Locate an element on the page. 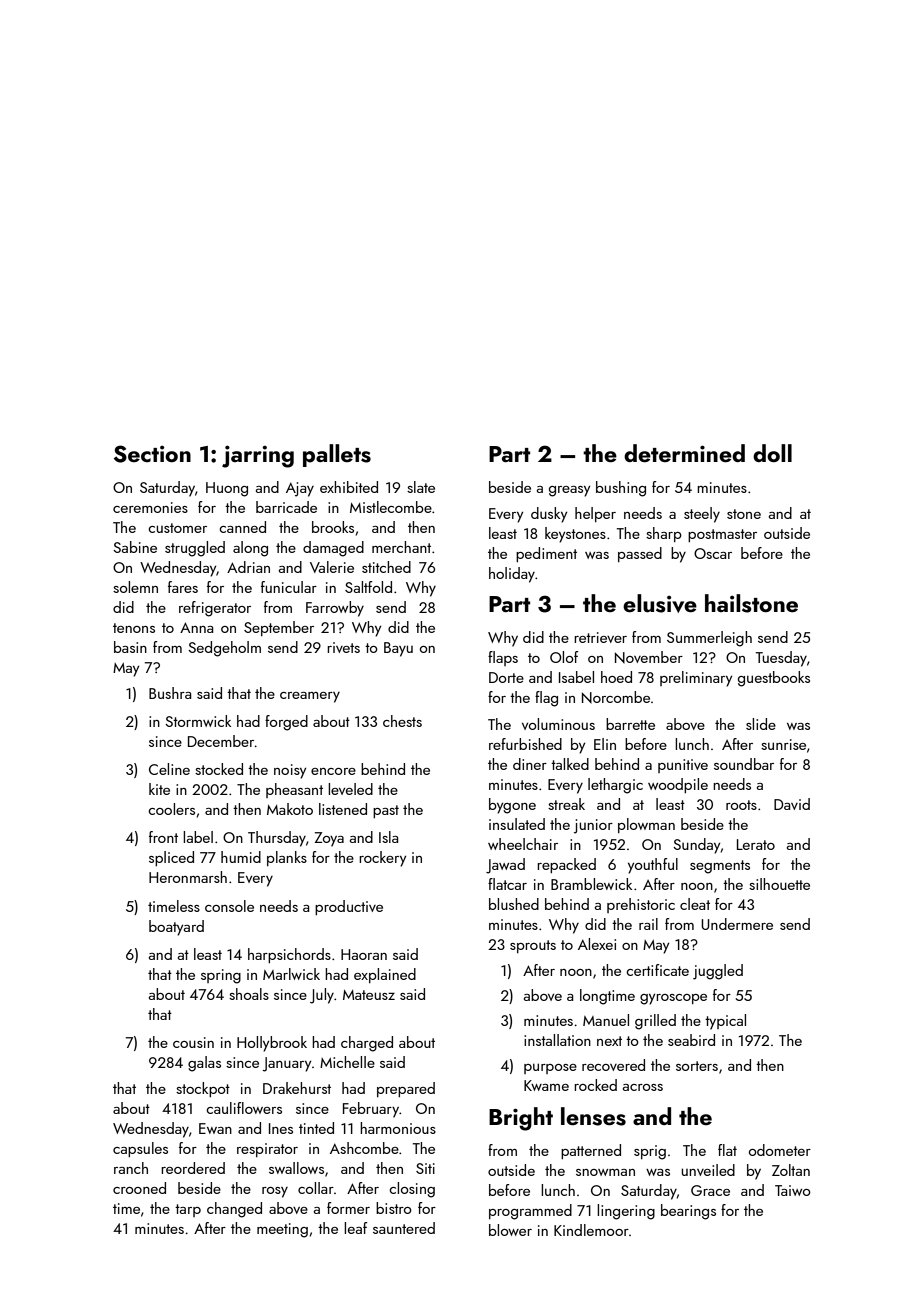 This document has height=1311, width=924. postmaster is located at coordinates (722, 535).
